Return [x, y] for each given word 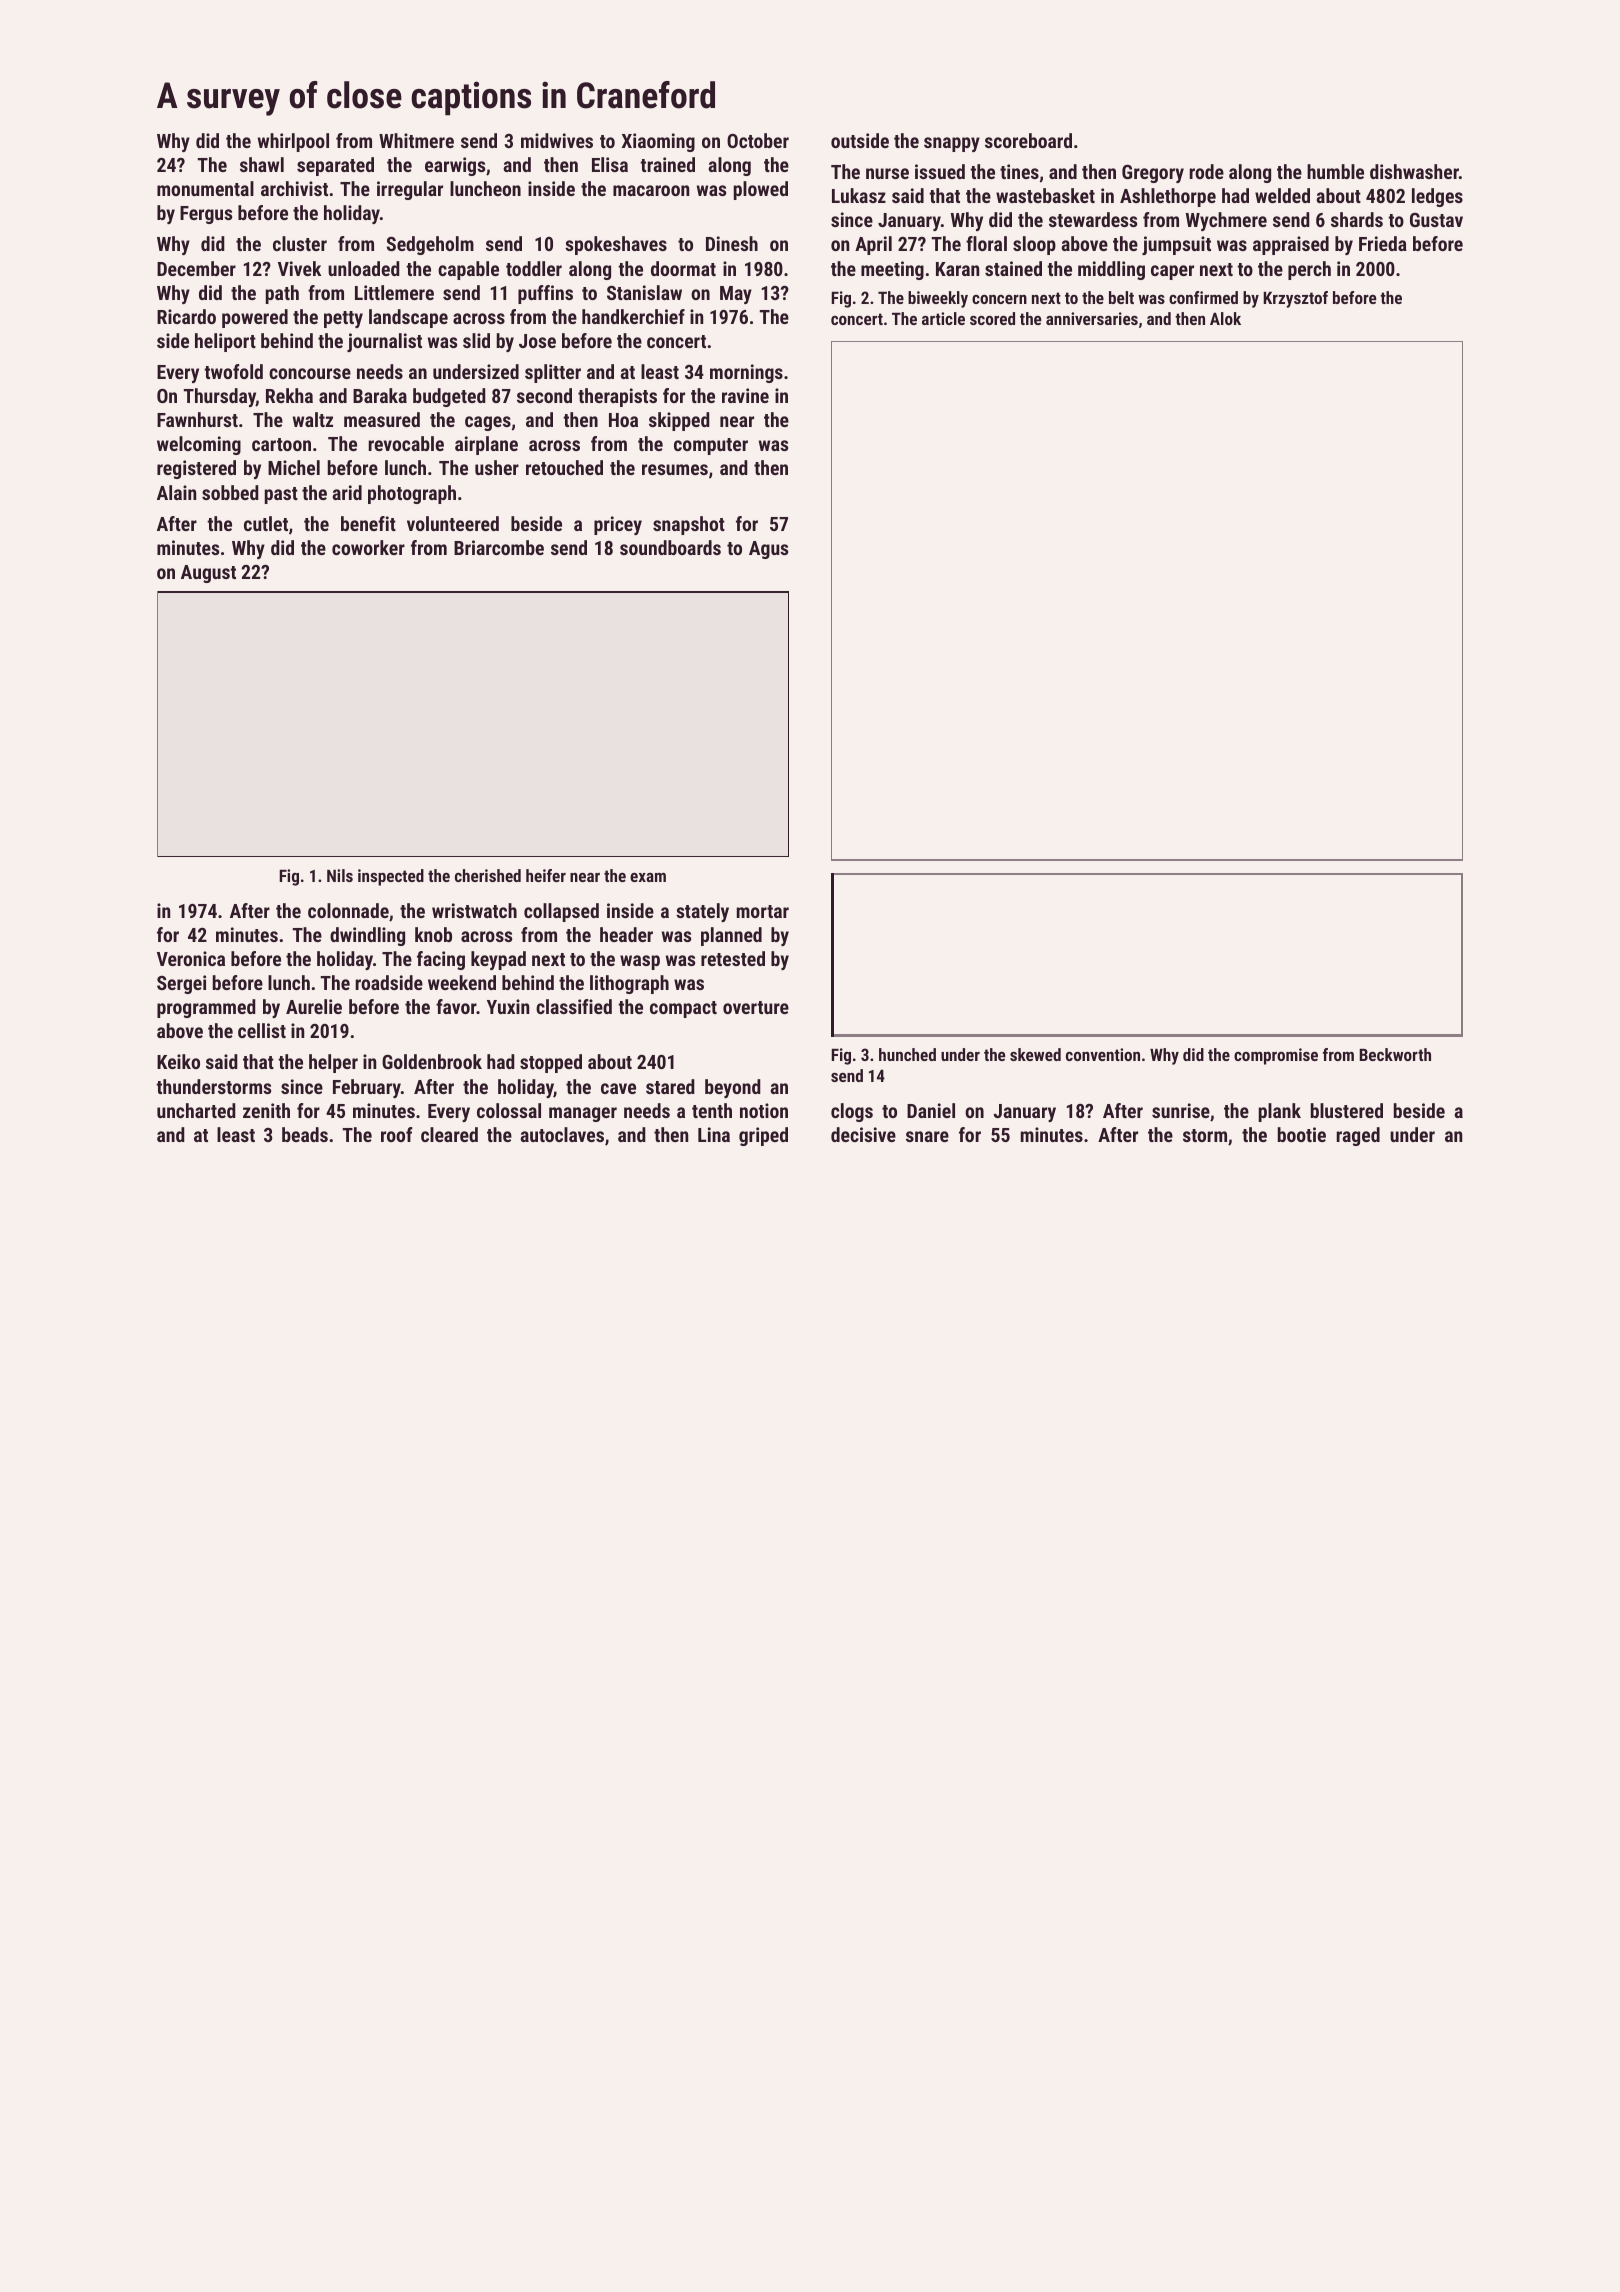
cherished [488, 875]
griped [763, 1136]
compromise [1276, 1056]
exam [648, 877]
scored [992, 318]
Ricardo [186, 316]
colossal [509, 1110]
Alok [1225, 318]
